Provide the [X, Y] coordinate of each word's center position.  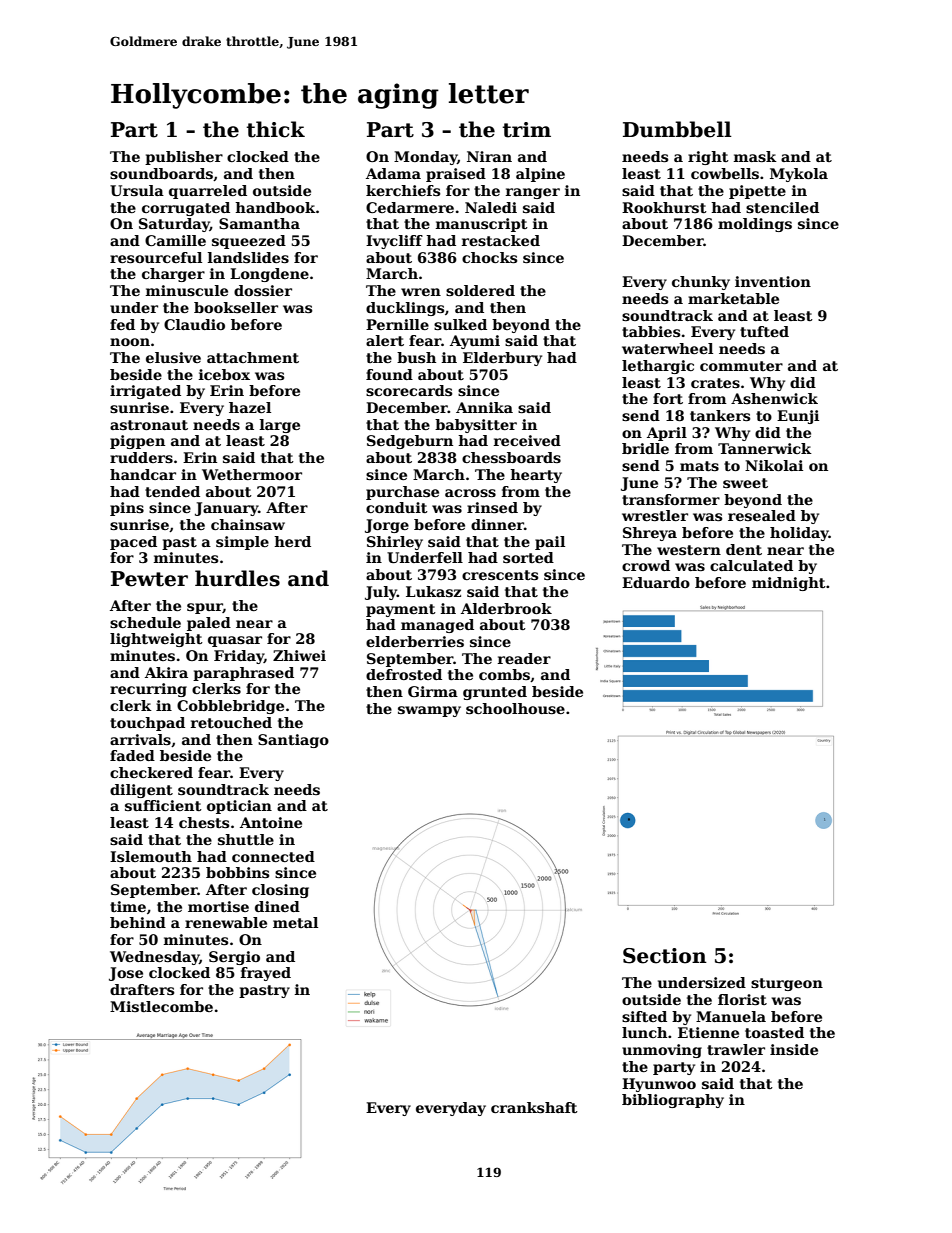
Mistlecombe [161, 1006]
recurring [148, 690]
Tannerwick [765, 448]
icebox [224, 374]
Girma [433, 691]
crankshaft [534, 1107]
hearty [536, 476]
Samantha [259, 223]
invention [773, 281]
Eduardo [656, 582]
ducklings [405, 309]
